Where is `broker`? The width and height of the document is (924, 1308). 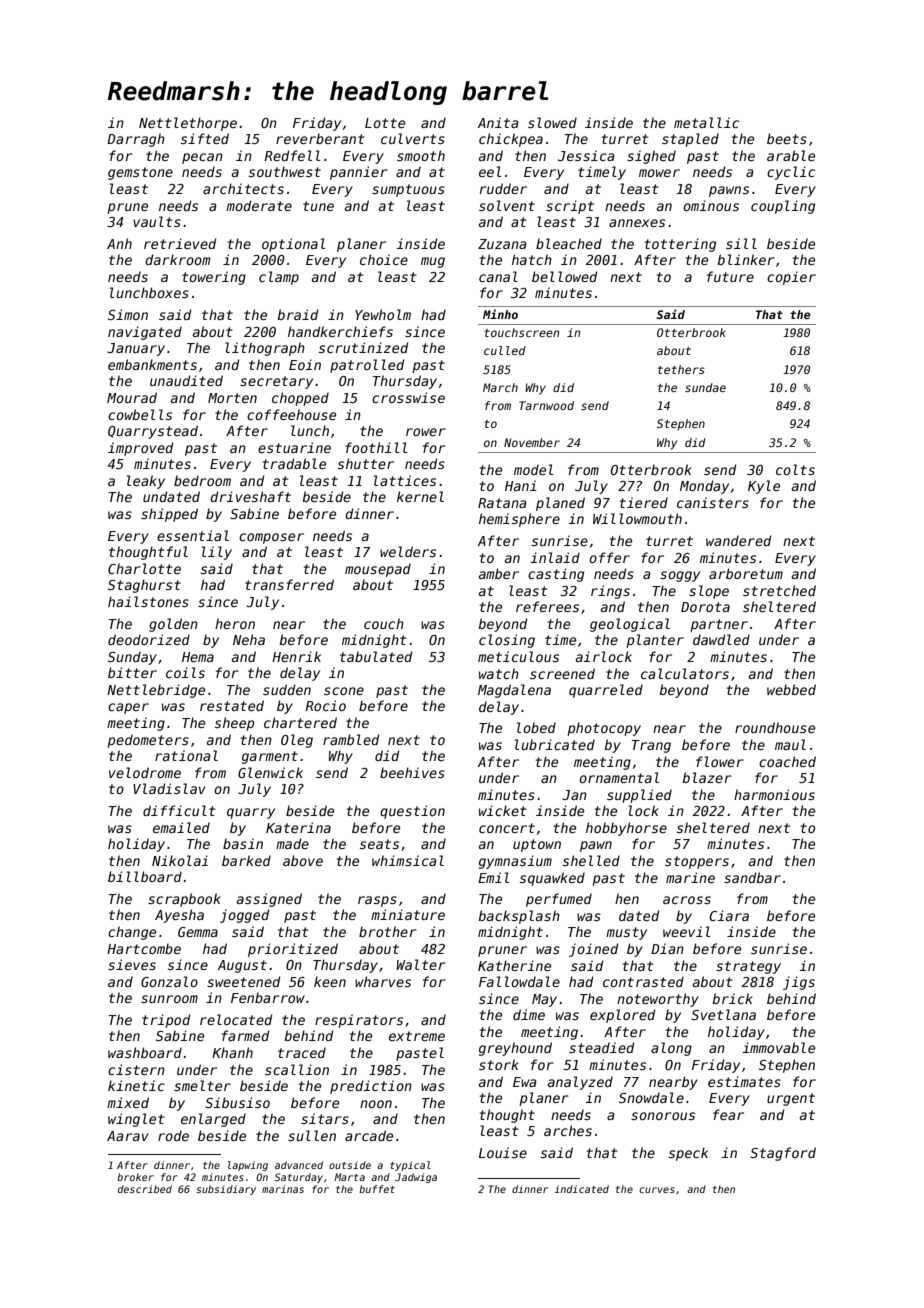 broker is located at coordinates (135, 1177).
